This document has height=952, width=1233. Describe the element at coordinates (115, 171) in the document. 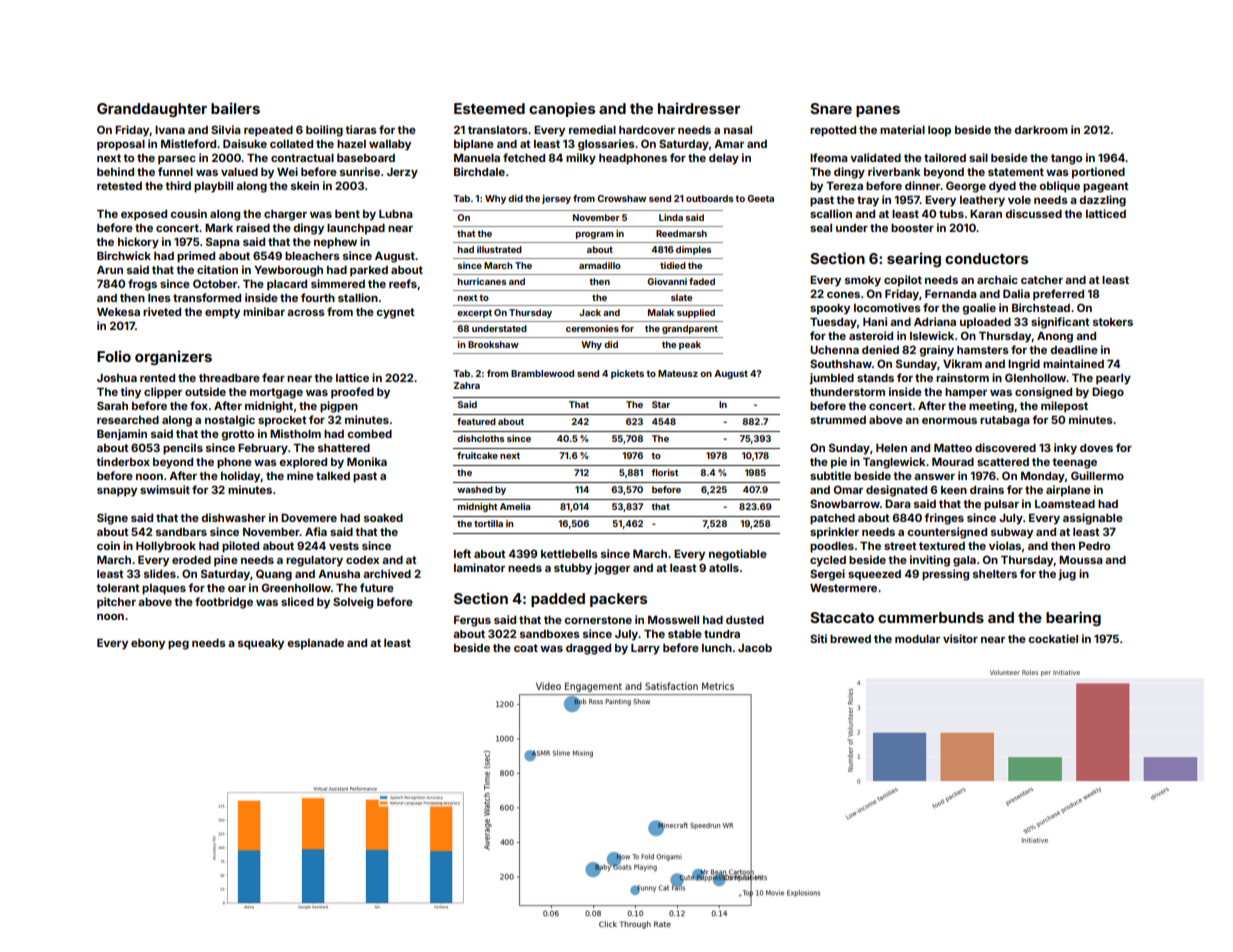

I see `behind` at that location.
